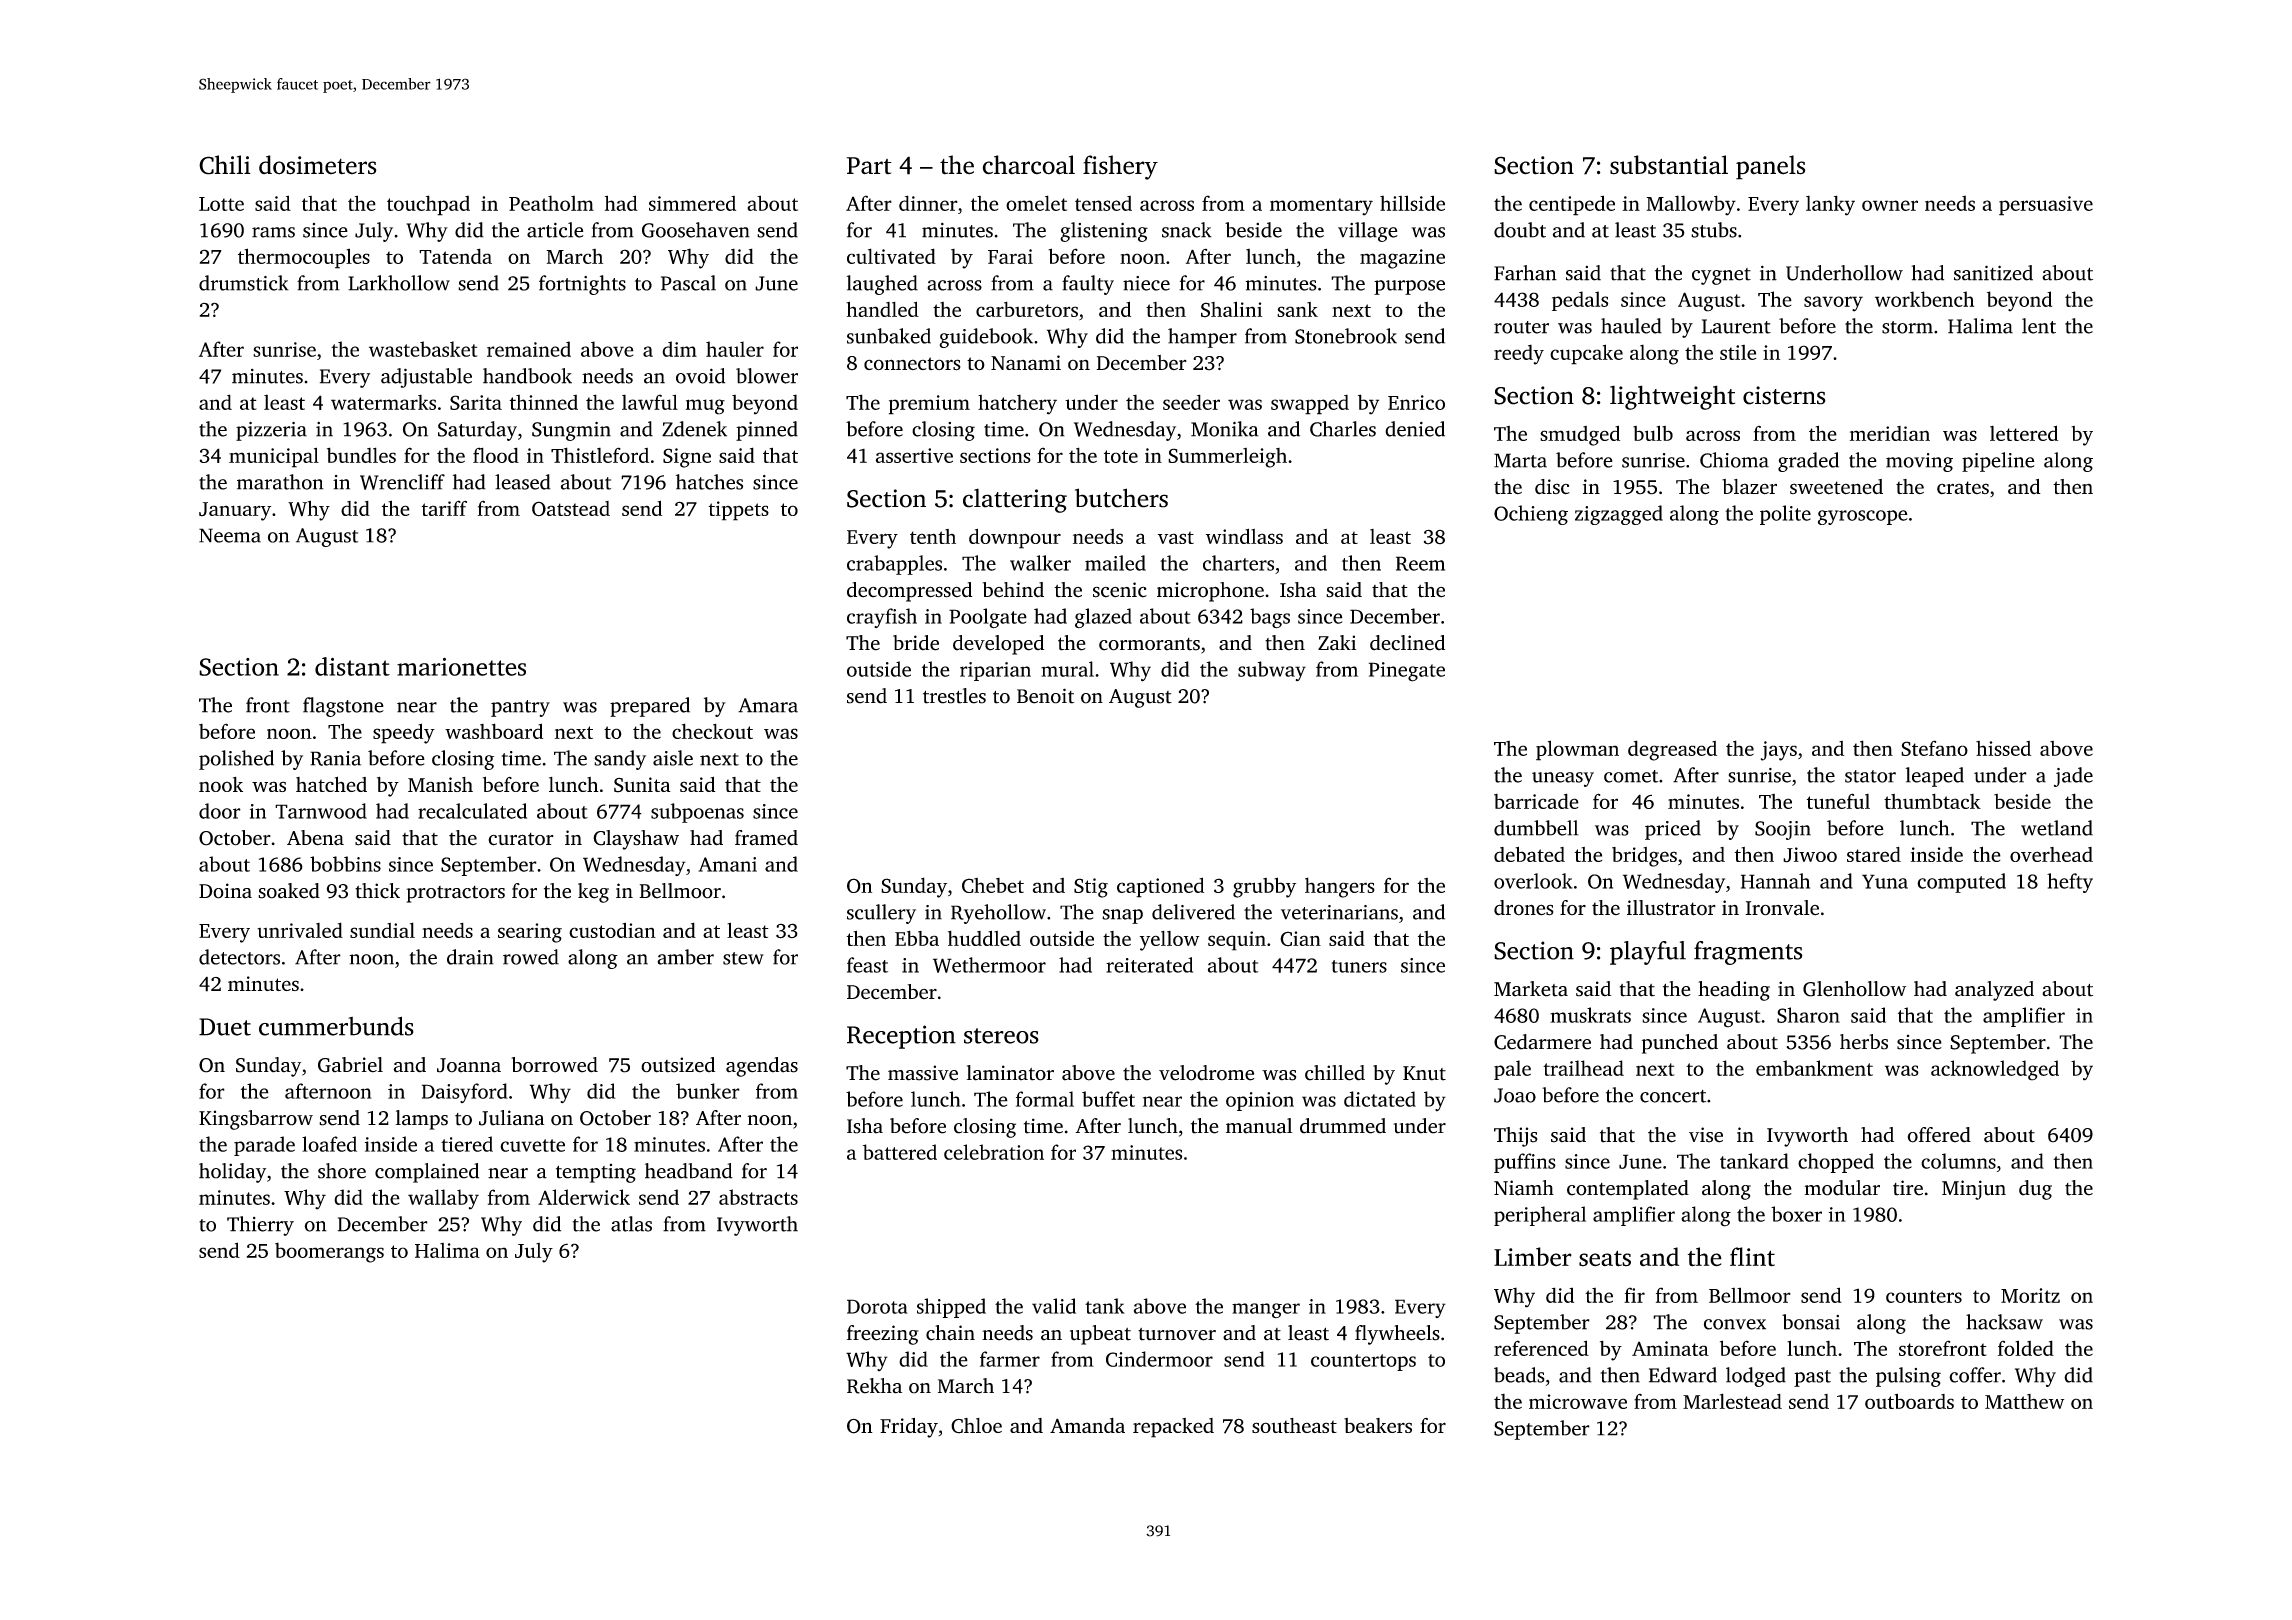  What do you see at coordinates (1368, 232) in the screenshot?
I see `village` at bounding box center [1368, 232].
